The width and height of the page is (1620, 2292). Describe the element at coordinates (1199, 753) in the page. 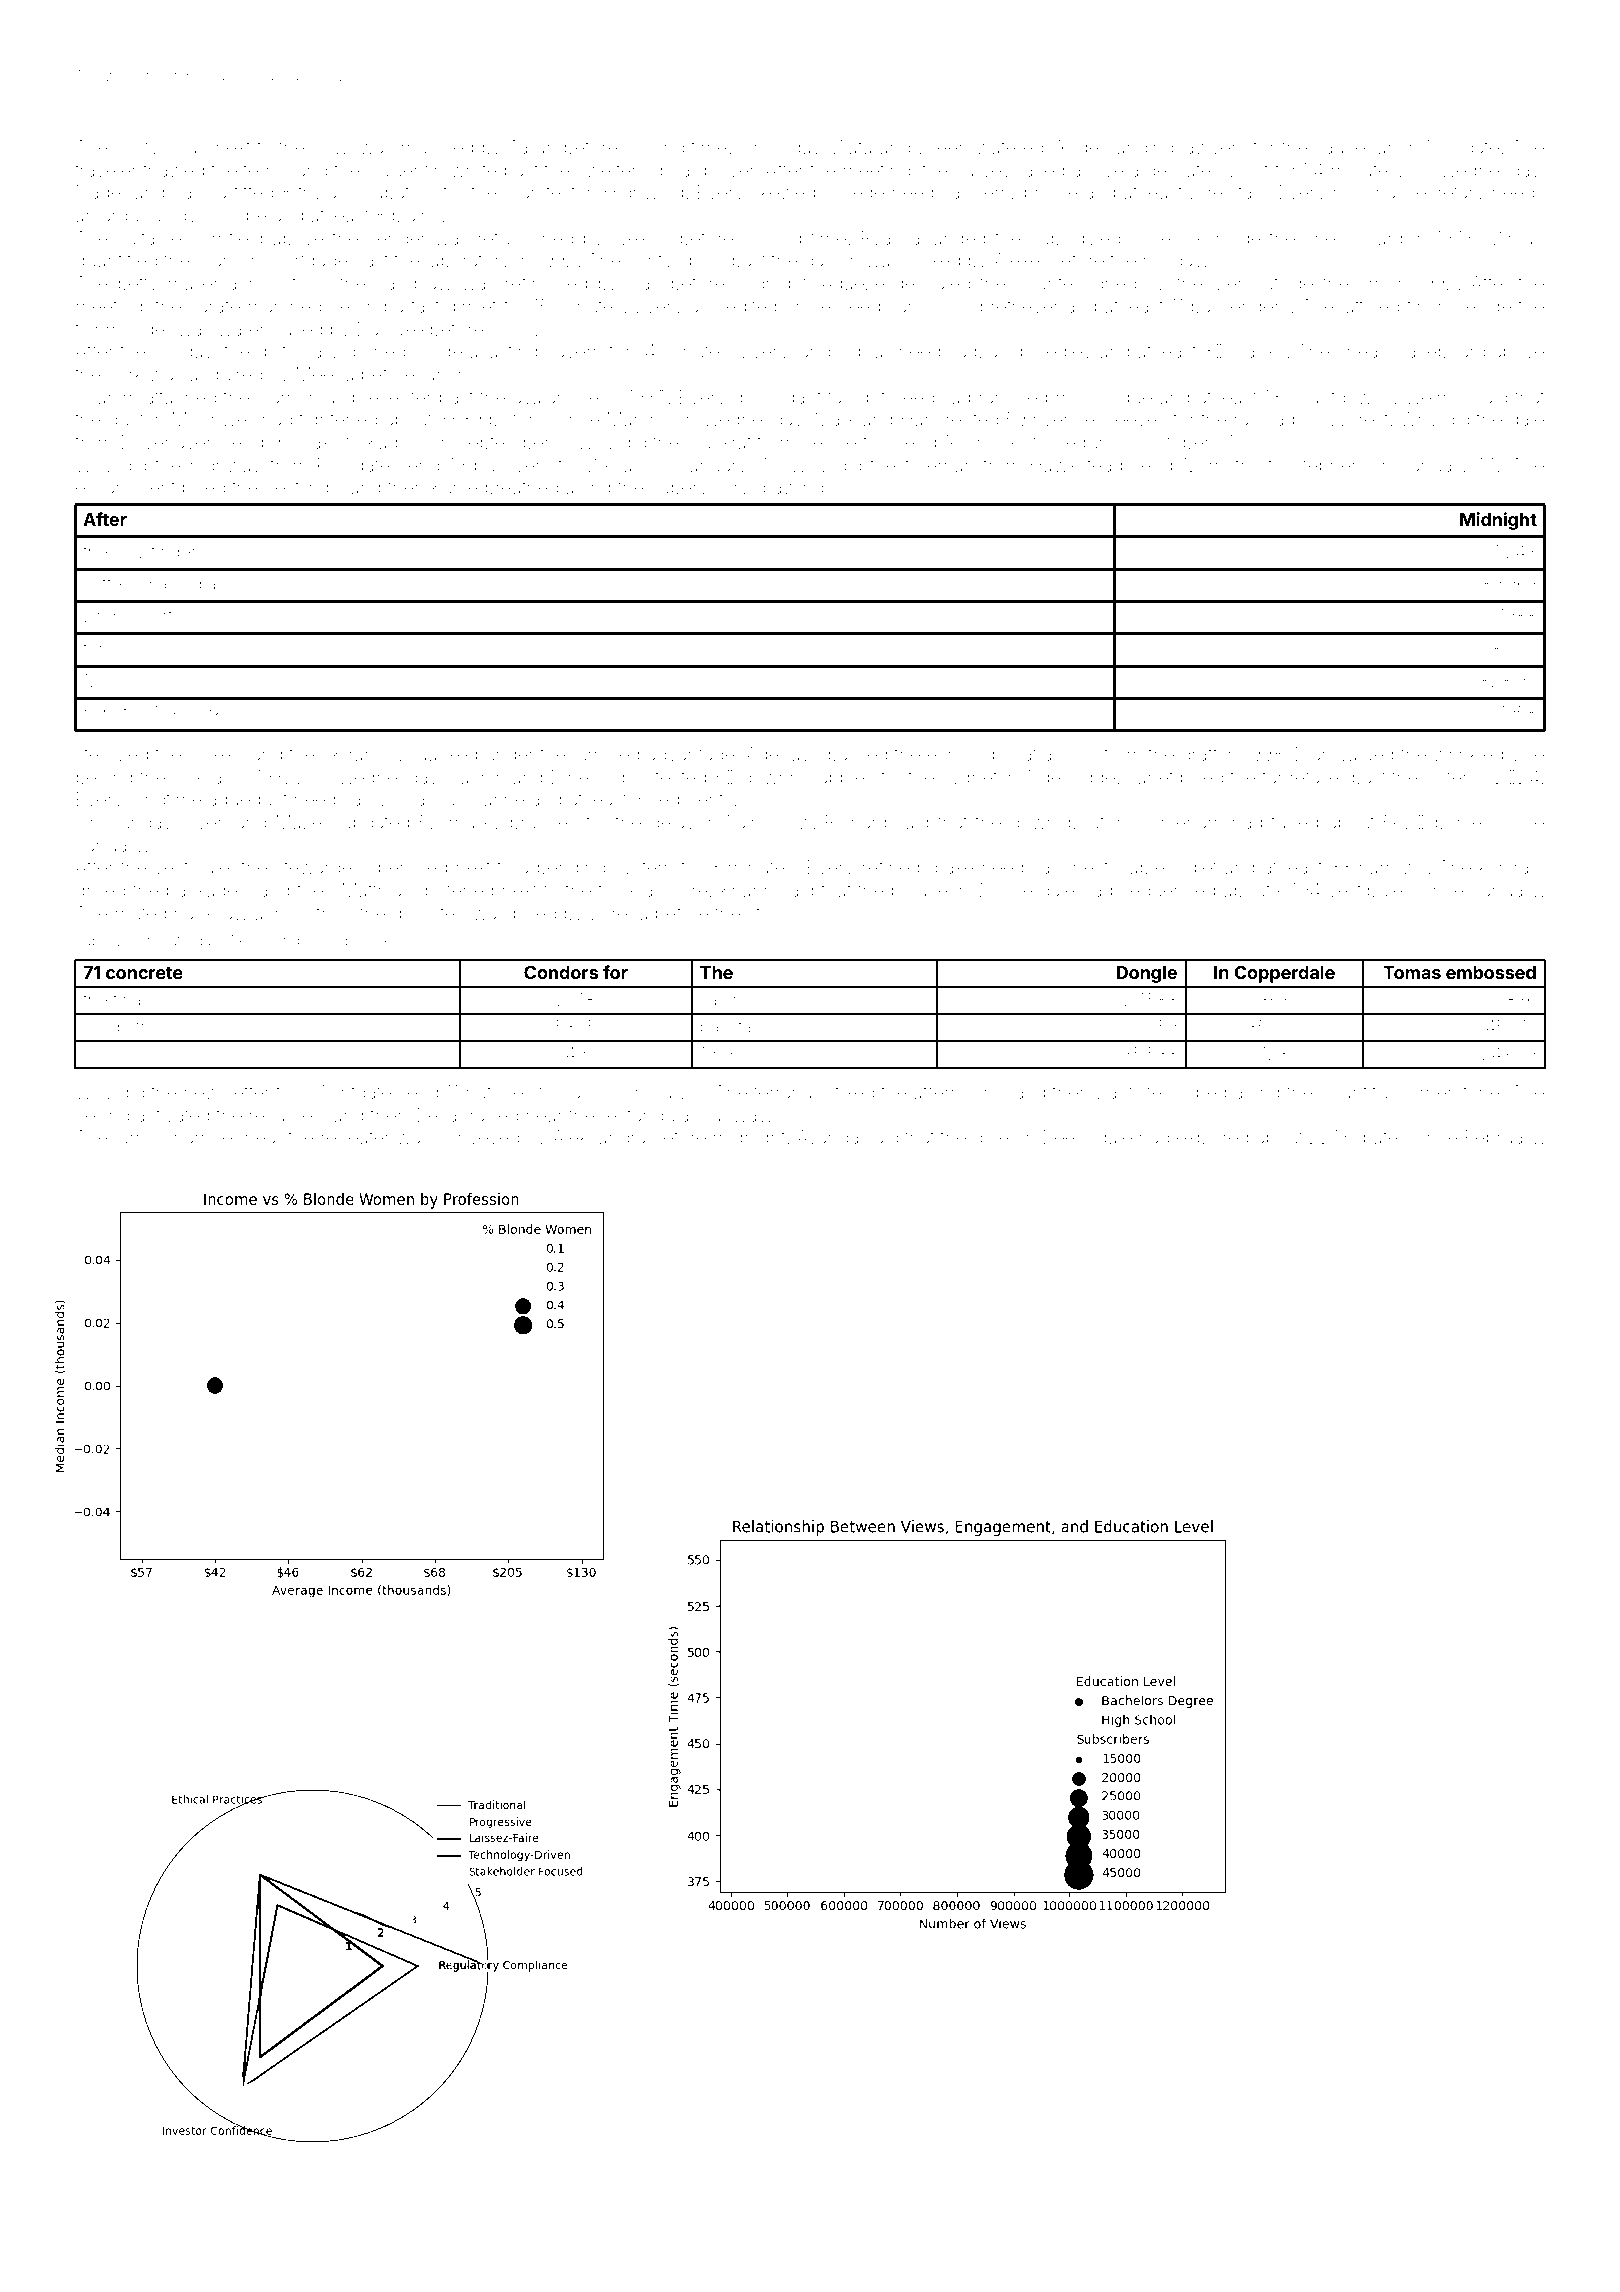

I see `draft` at that location.
